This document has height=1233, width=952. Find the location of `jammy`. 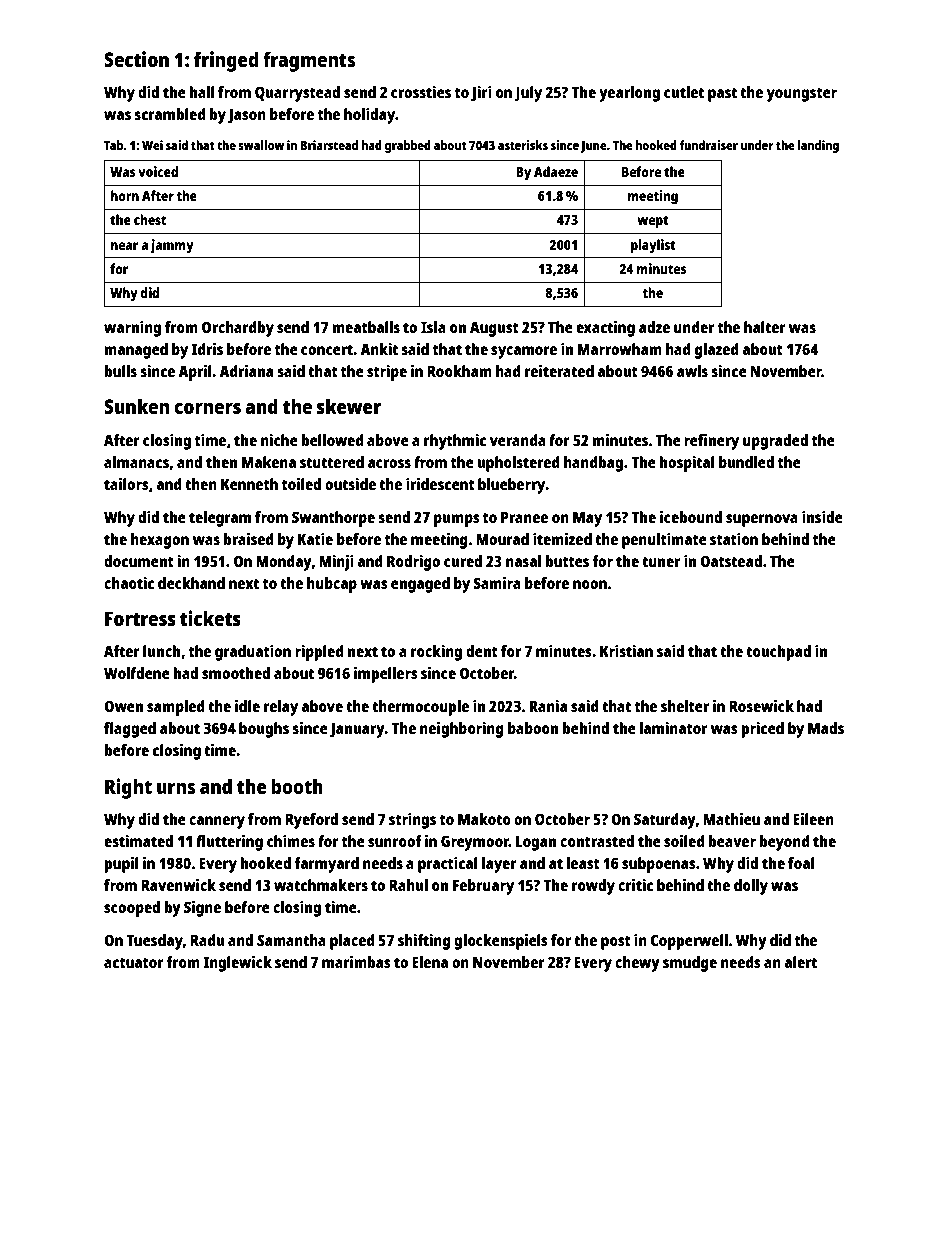

jammy is located at coordinates (172, 246).
